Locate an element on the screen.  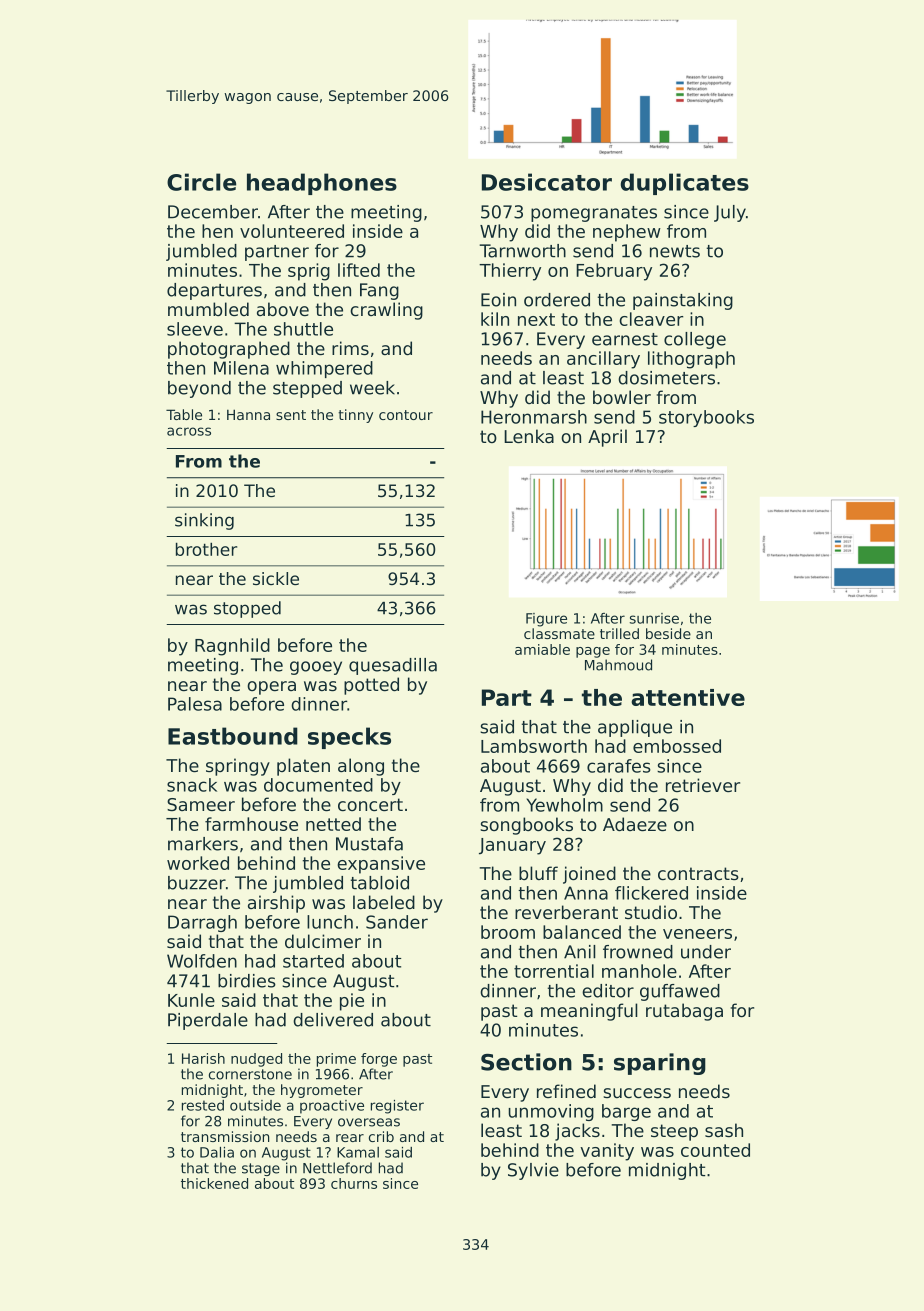
tinny is located at coordinates (355, 416).
